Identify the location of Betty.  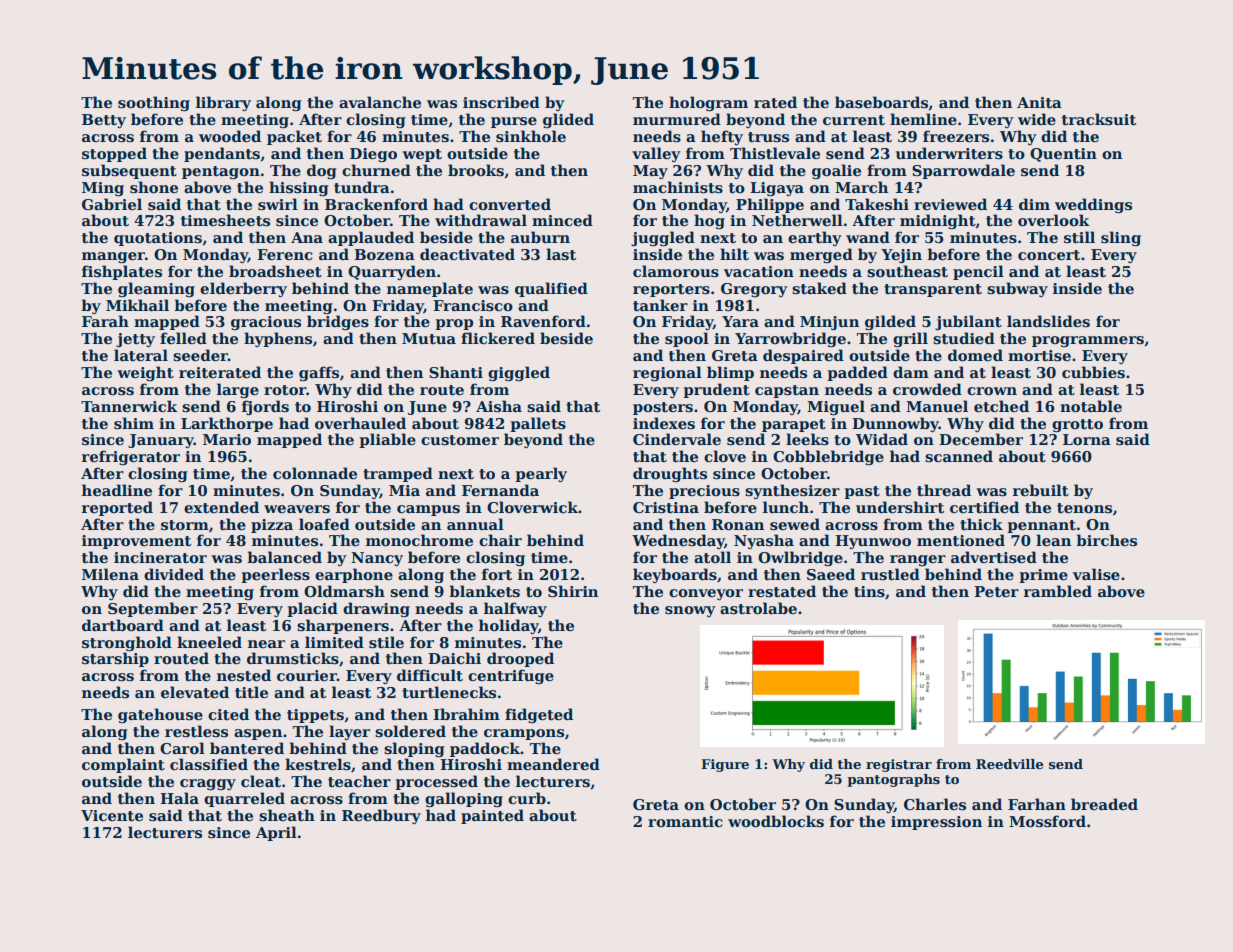
(104, 121).
